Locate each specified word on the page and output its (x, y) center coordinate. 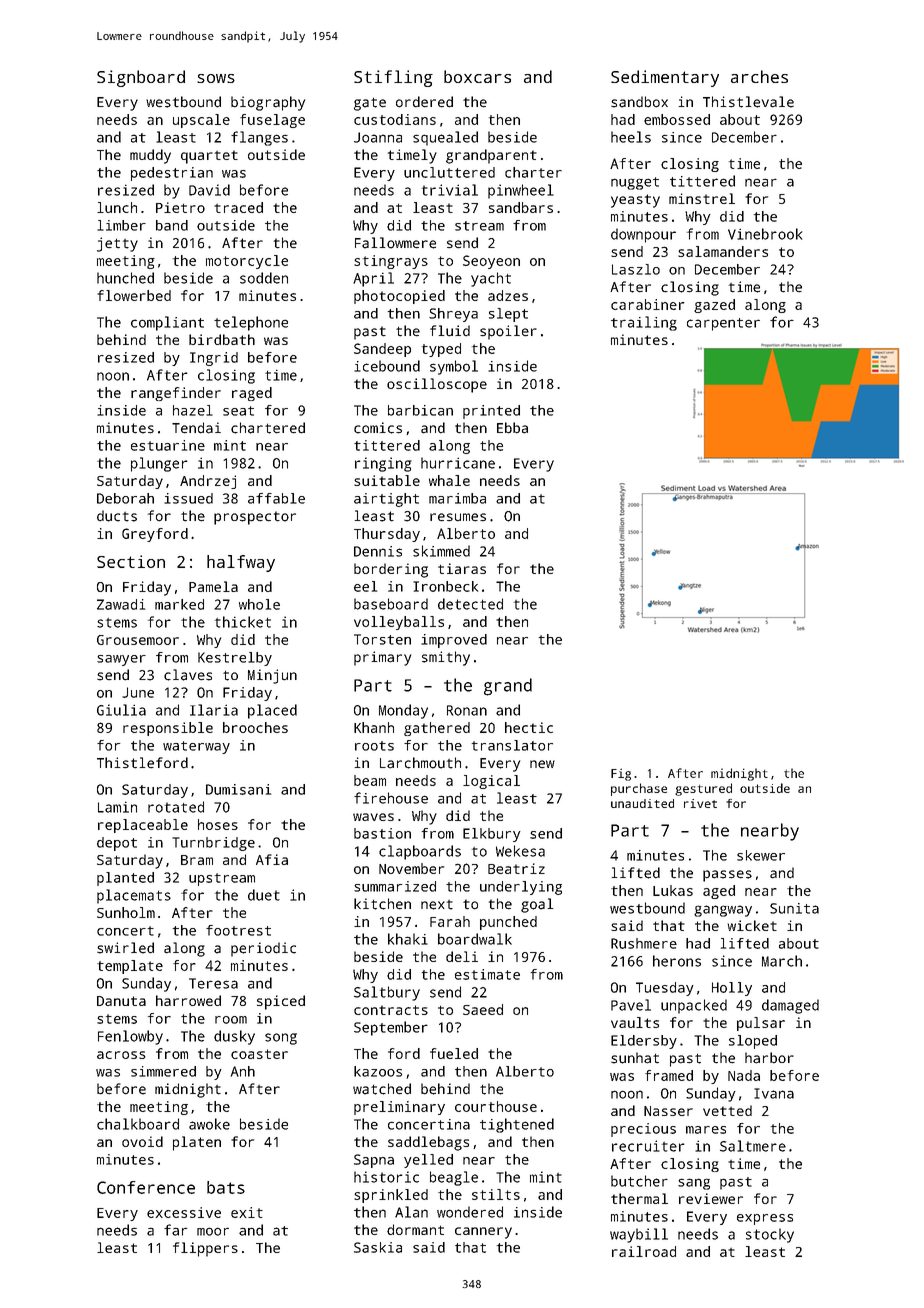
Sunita (794, 908)
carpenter (723, 324)
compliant (167, 323)
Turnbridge (213, 844)
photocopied (399, 297)
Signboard (141, 78)
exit (247, 1212)
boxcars (477, 76)
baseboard (391, 604)
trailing (644, 323)
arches (759, 76)
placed (272, 711)
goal (537, 905)
